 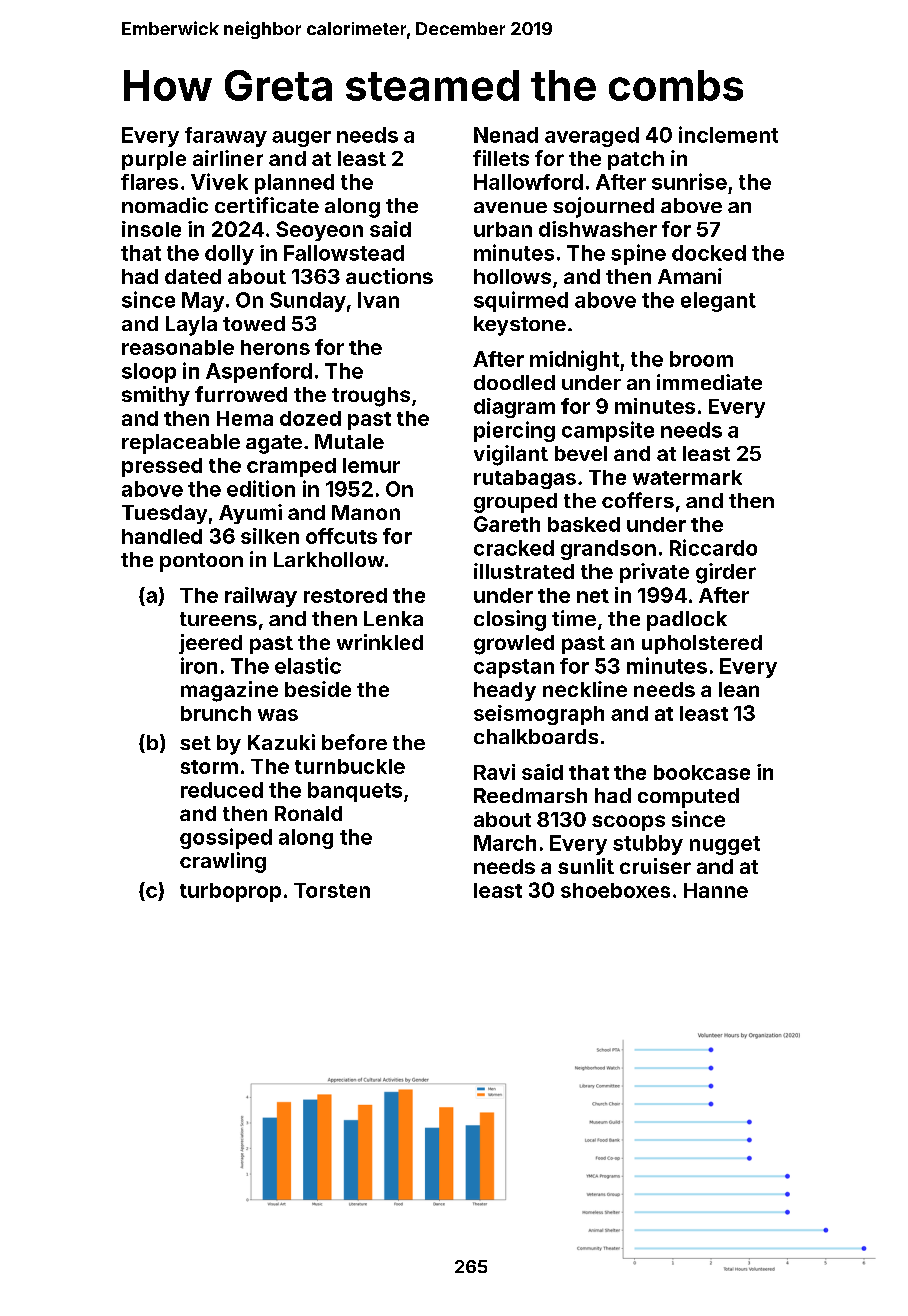 What do you see at coordinates (230, 892) in the screenshot?
I see `turboprop` at bounding box center [230, 892].
